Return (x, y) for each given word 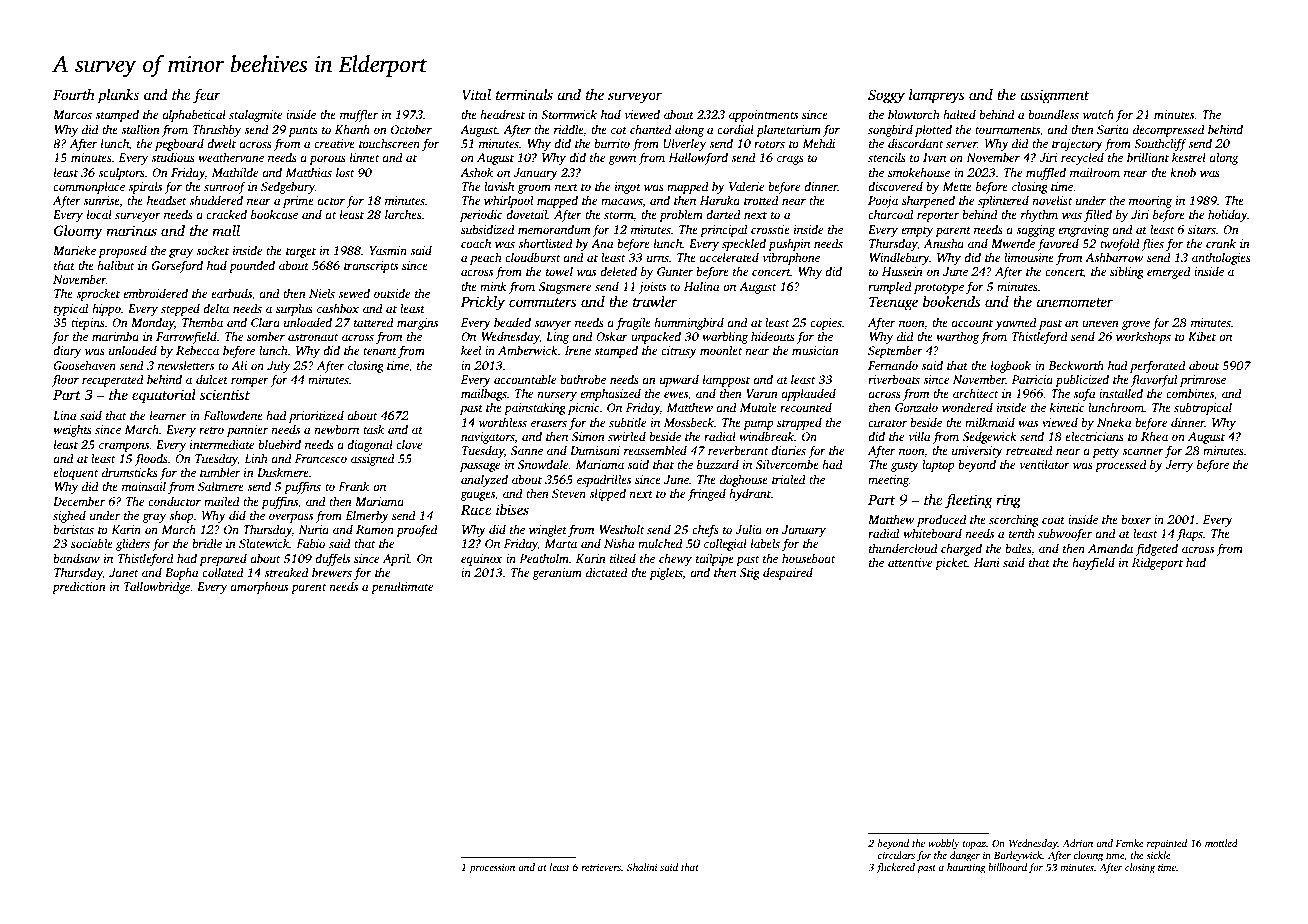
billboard (1007, 867)
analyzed (484, 480)
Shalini (642, 867)
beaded (512, 322)
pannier (247, 431)
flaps (1190, 534)
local (99, 214)
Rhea (1154, 436)
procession (492, 869)
